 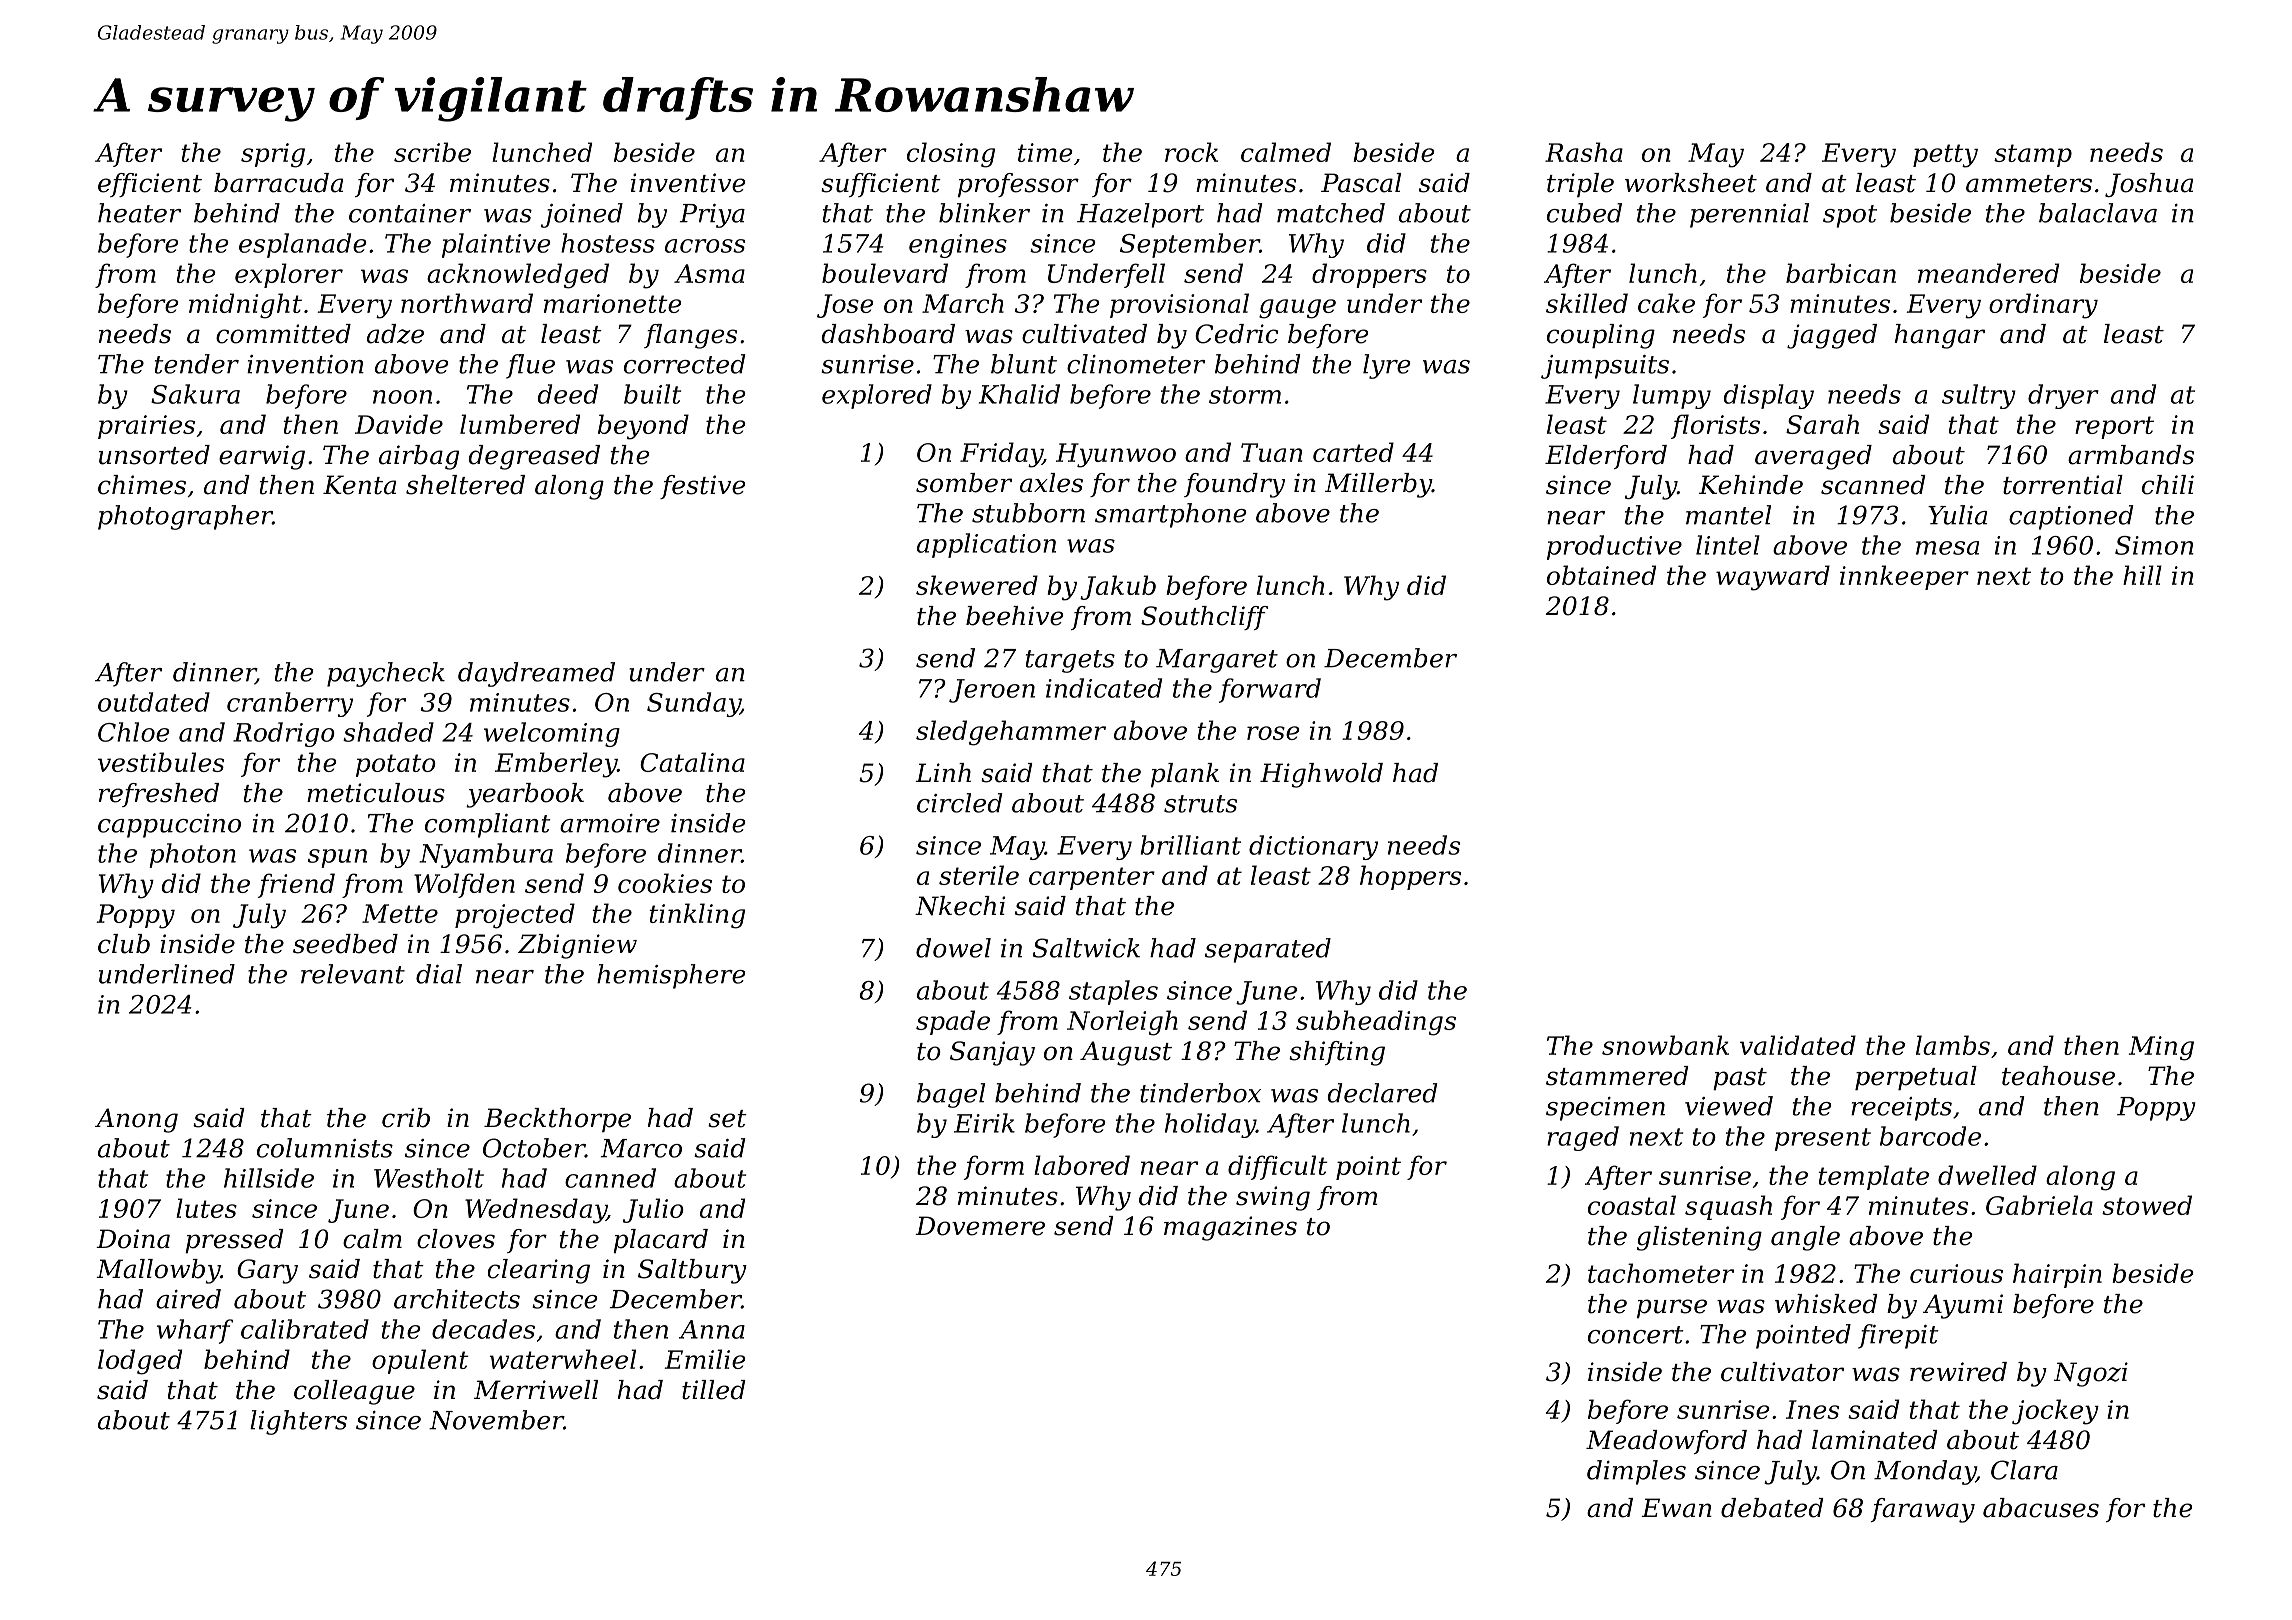 What do you see at coordinates (1331, 213) in the page?
I see `matched` at bounding box center [1331, 213].
